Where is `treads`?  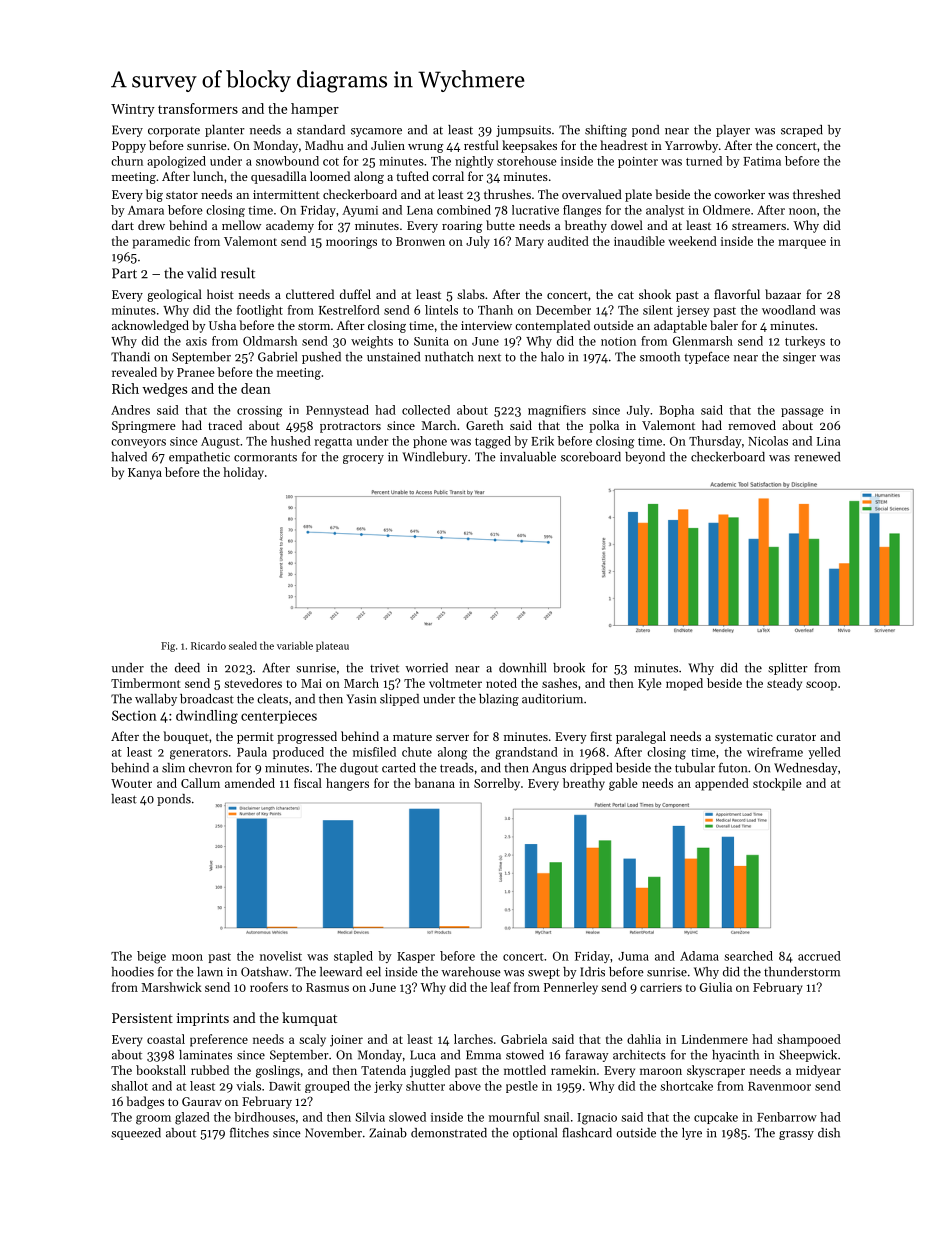 treads is located at coordinates (457, 768).
